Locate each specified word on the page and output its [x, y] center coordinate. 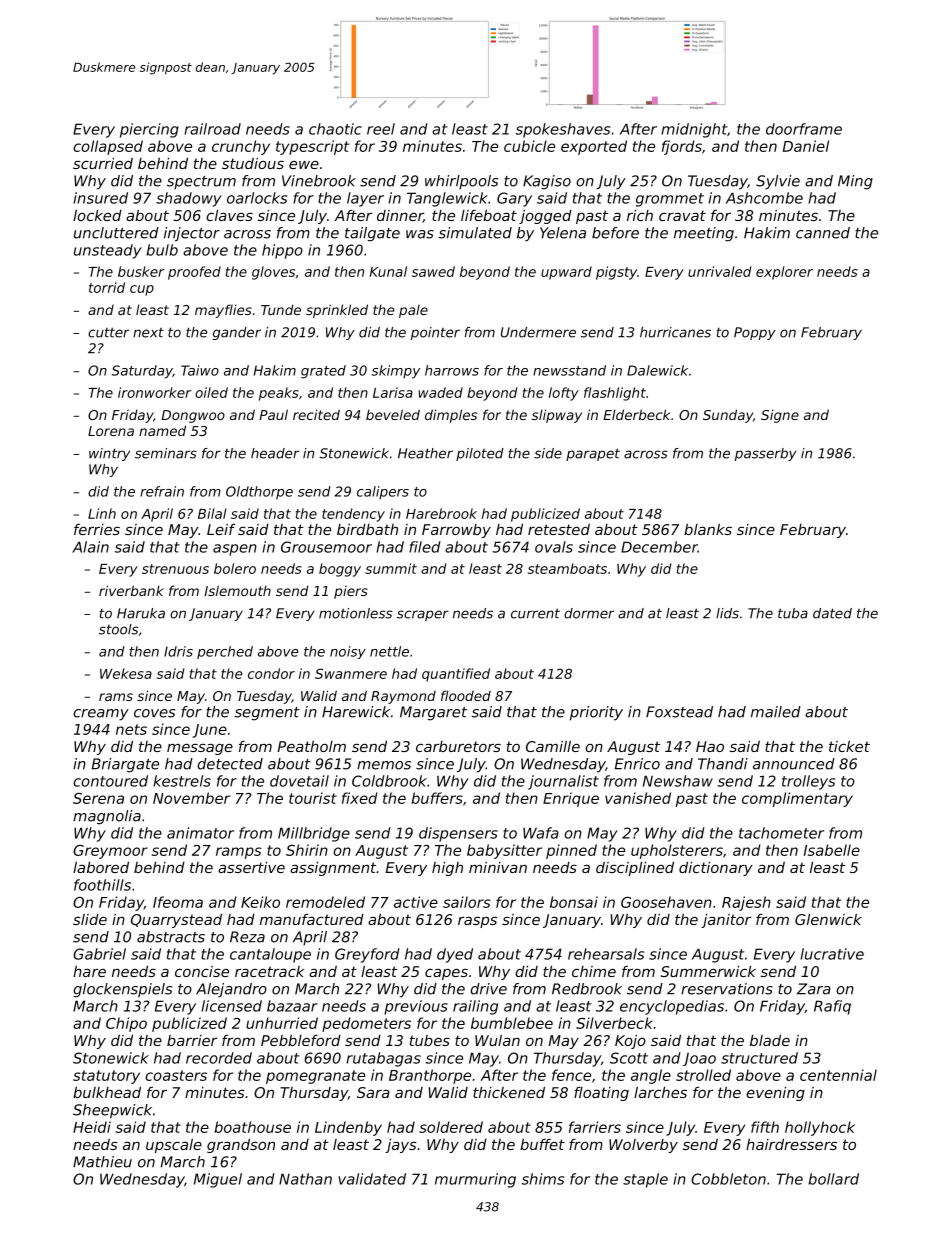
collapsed [108, 147]
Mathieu [102, 1162]
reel [381, 129]
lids [727, 613]
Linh [102, 513]
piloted [480, 454]
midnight [694, 130]
